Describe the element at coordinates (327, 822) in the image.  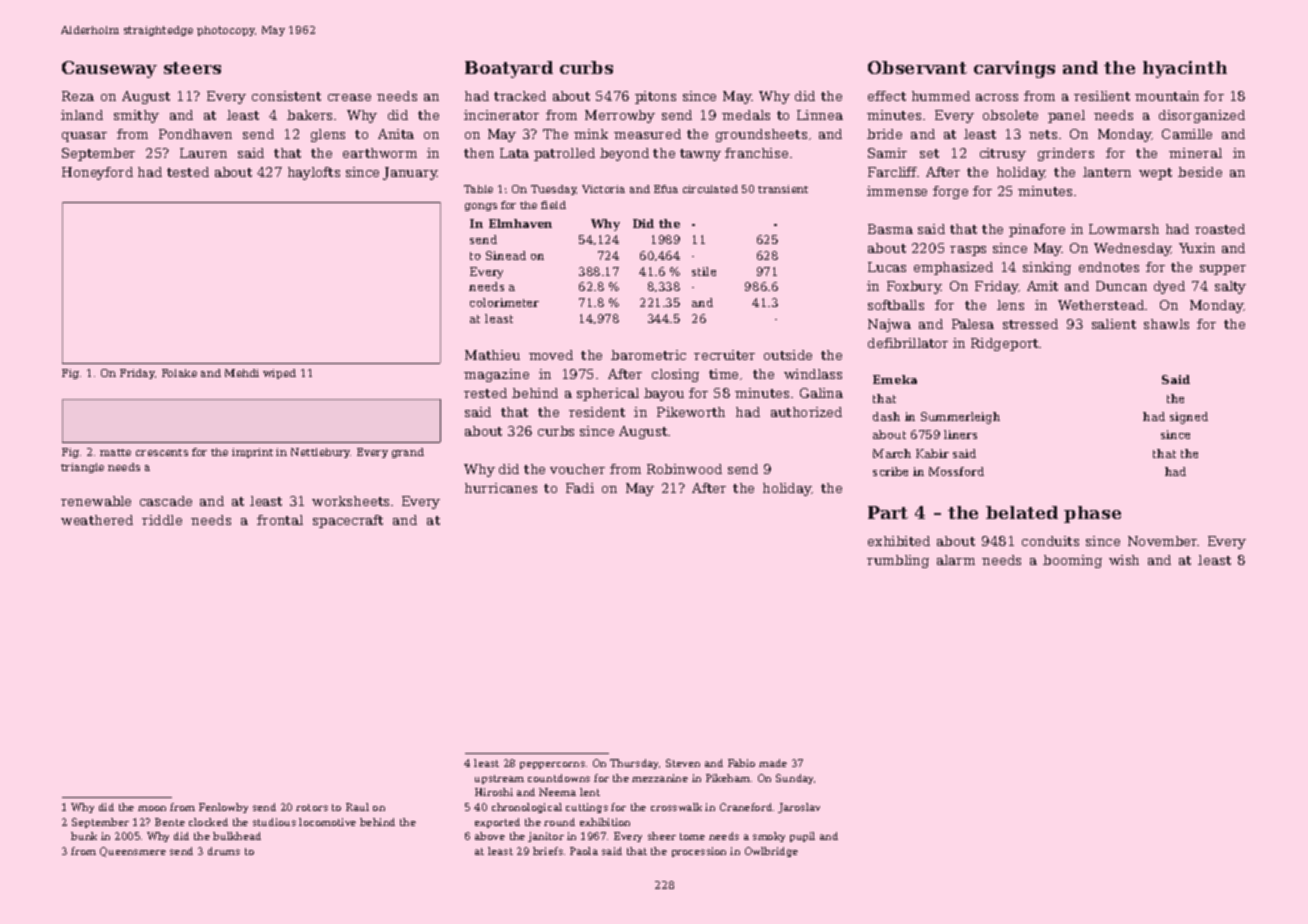
I see `locomotive` at that location.
